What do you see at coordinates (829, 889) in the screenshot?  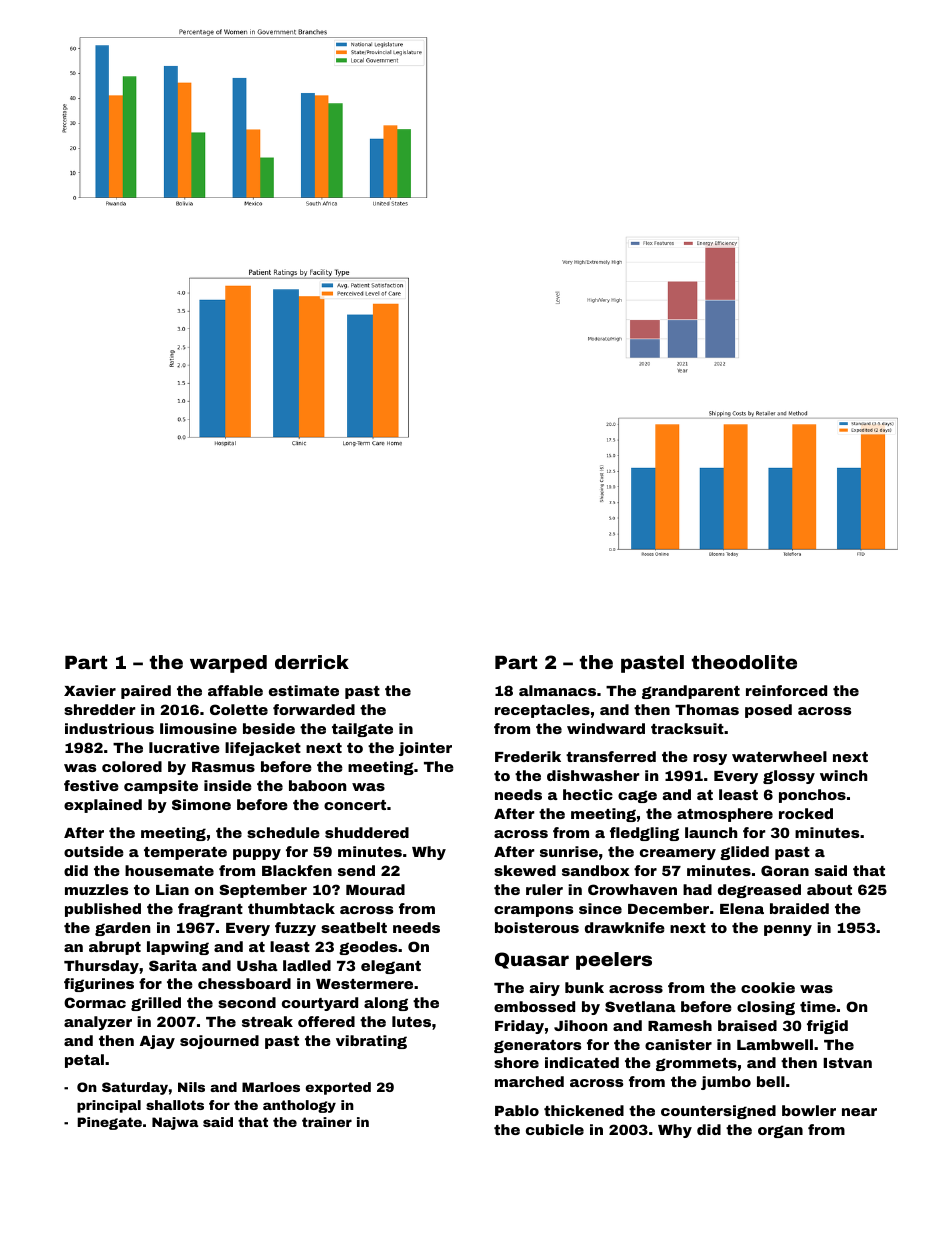 I see `about` at bounding box center [829, 889].
